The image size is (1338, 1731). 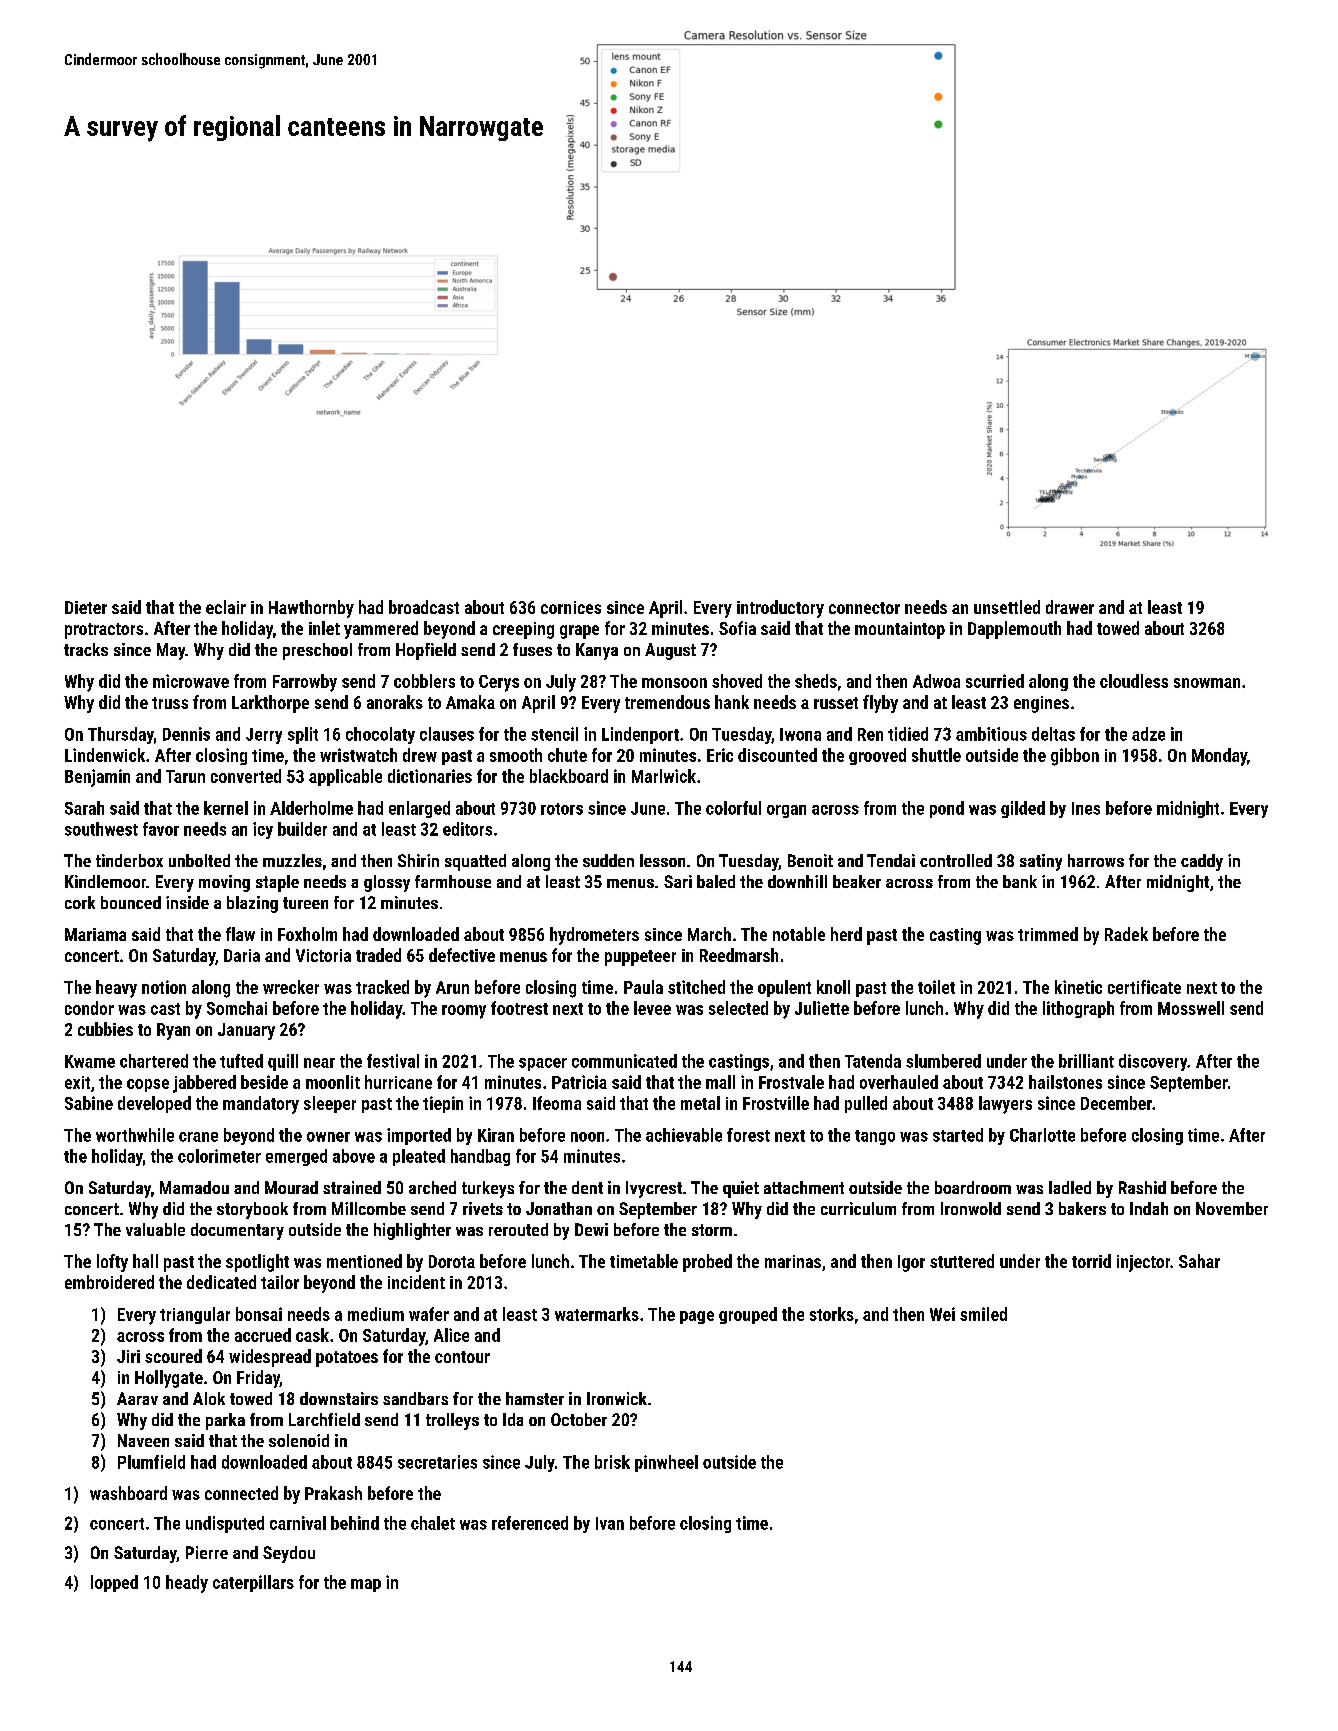 I want to click on washboard, so click(x=128, y=1493).
